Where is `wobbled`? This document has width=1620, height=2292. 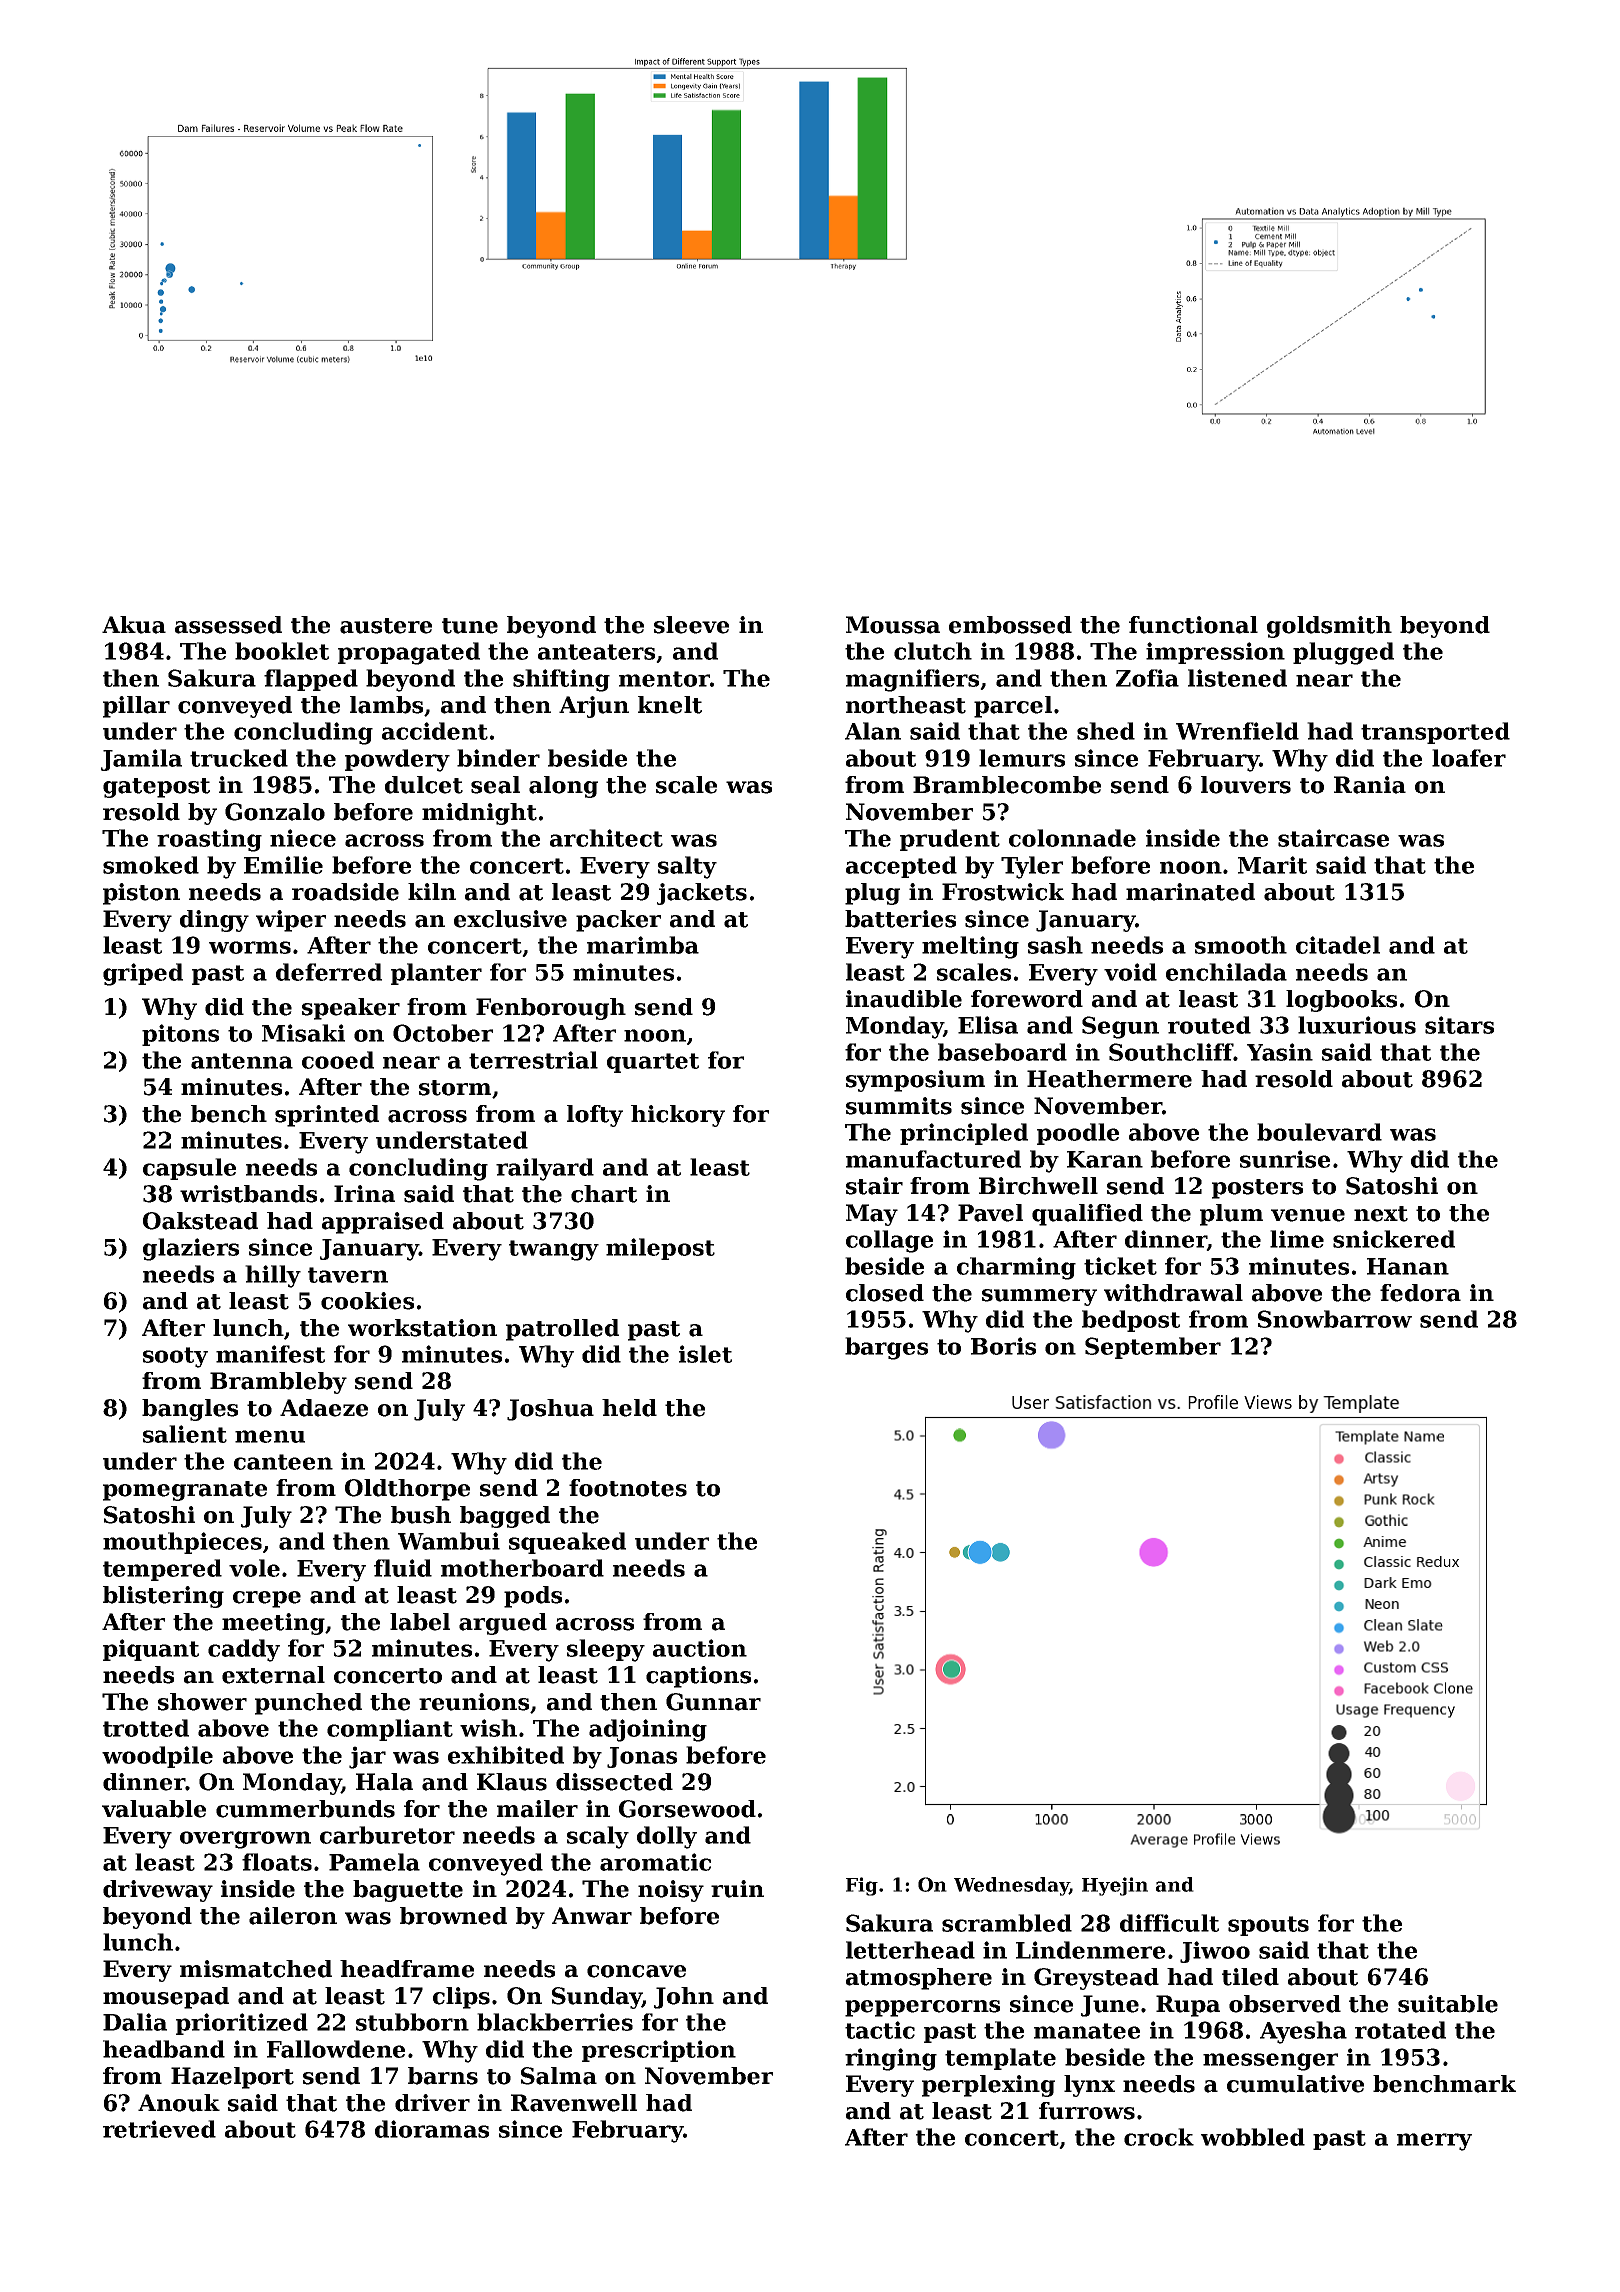
wobbled is located at coordinates (1253, 2137).
